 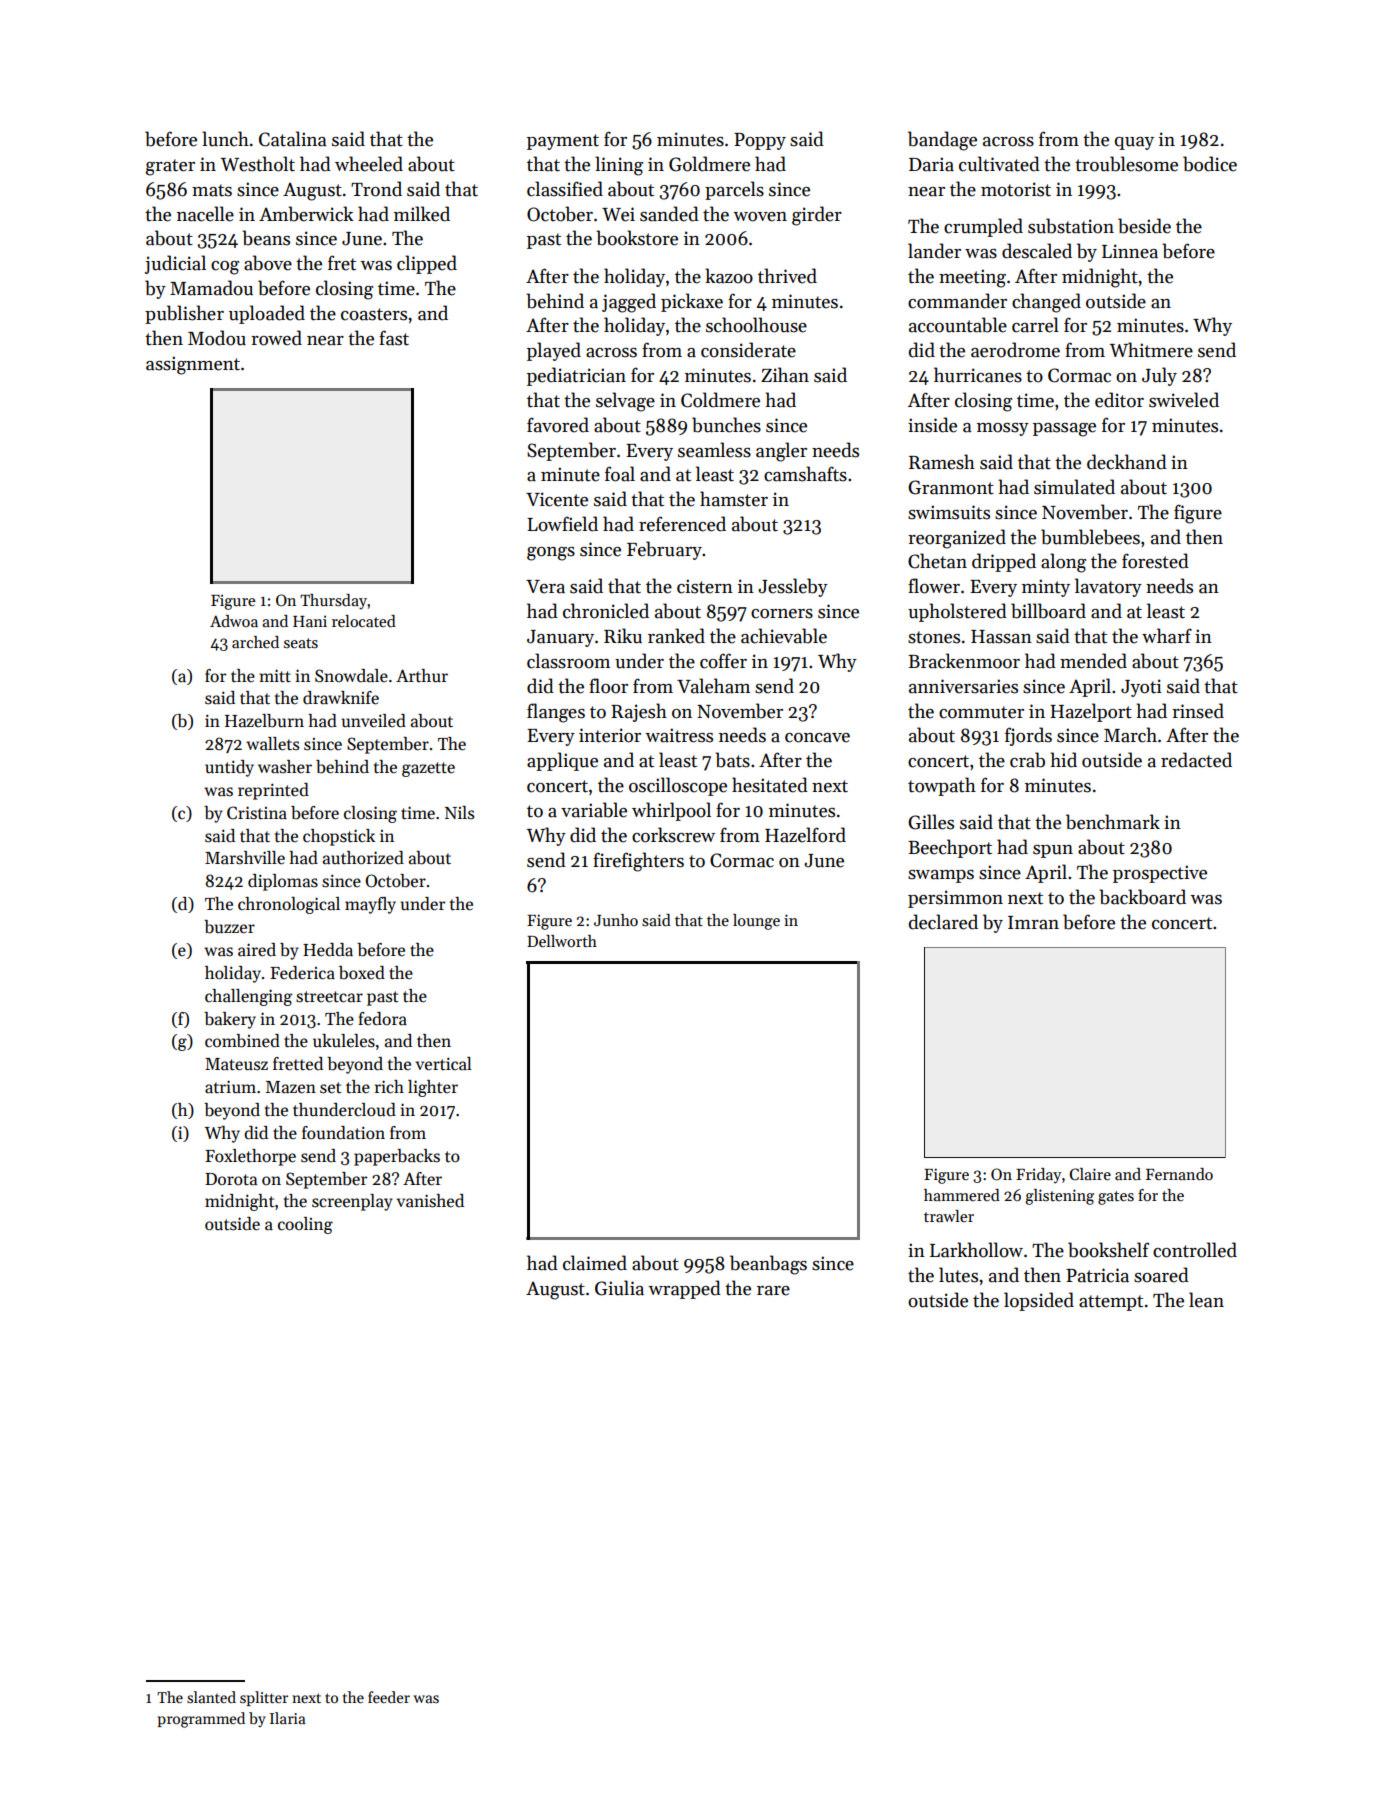 What do you see at coordinates (817, 216) in the screenshot?
I see `girder` at bounding box center [817, 216].
